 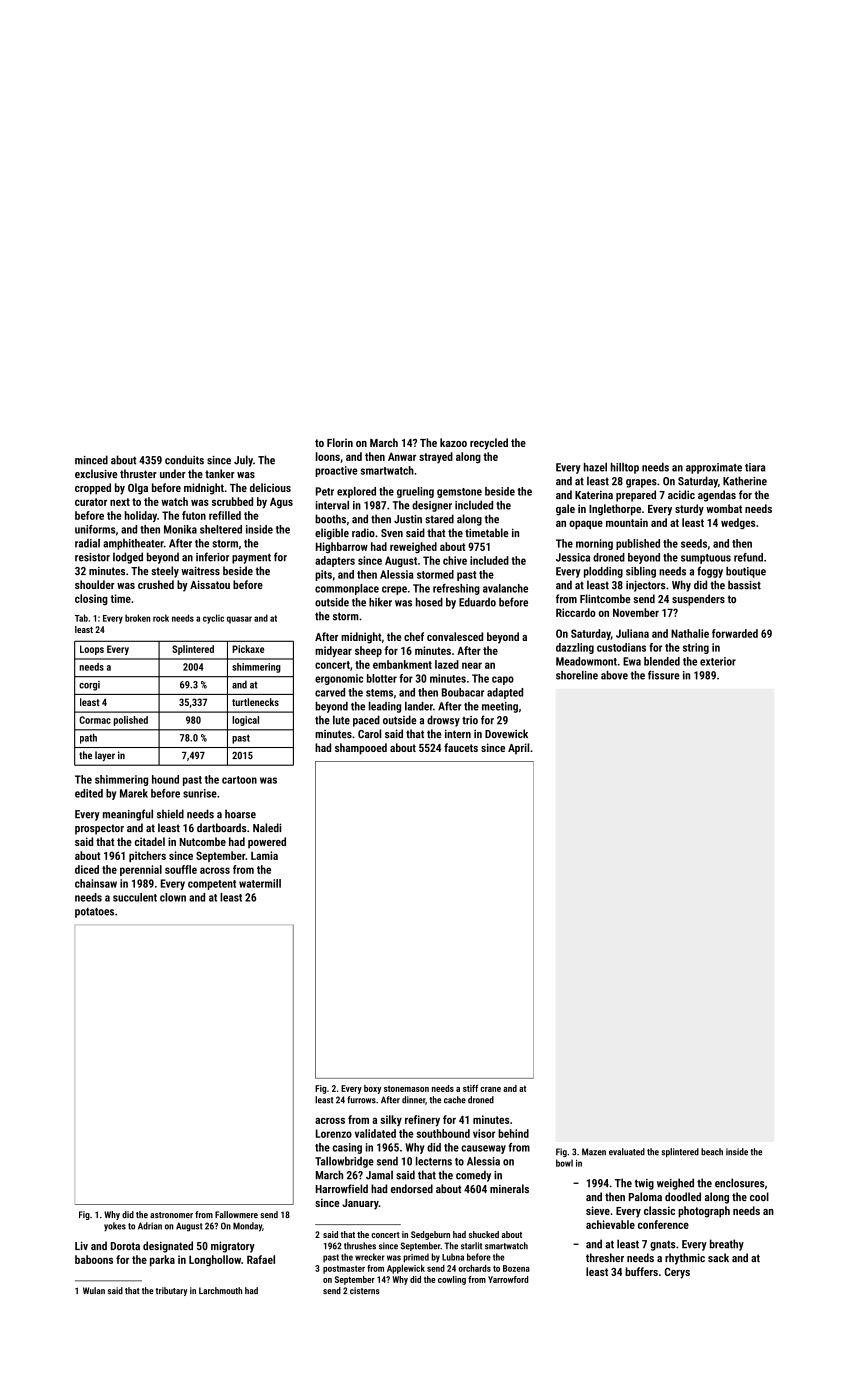 I want to click on injectors, so click(x=646, y=586).
